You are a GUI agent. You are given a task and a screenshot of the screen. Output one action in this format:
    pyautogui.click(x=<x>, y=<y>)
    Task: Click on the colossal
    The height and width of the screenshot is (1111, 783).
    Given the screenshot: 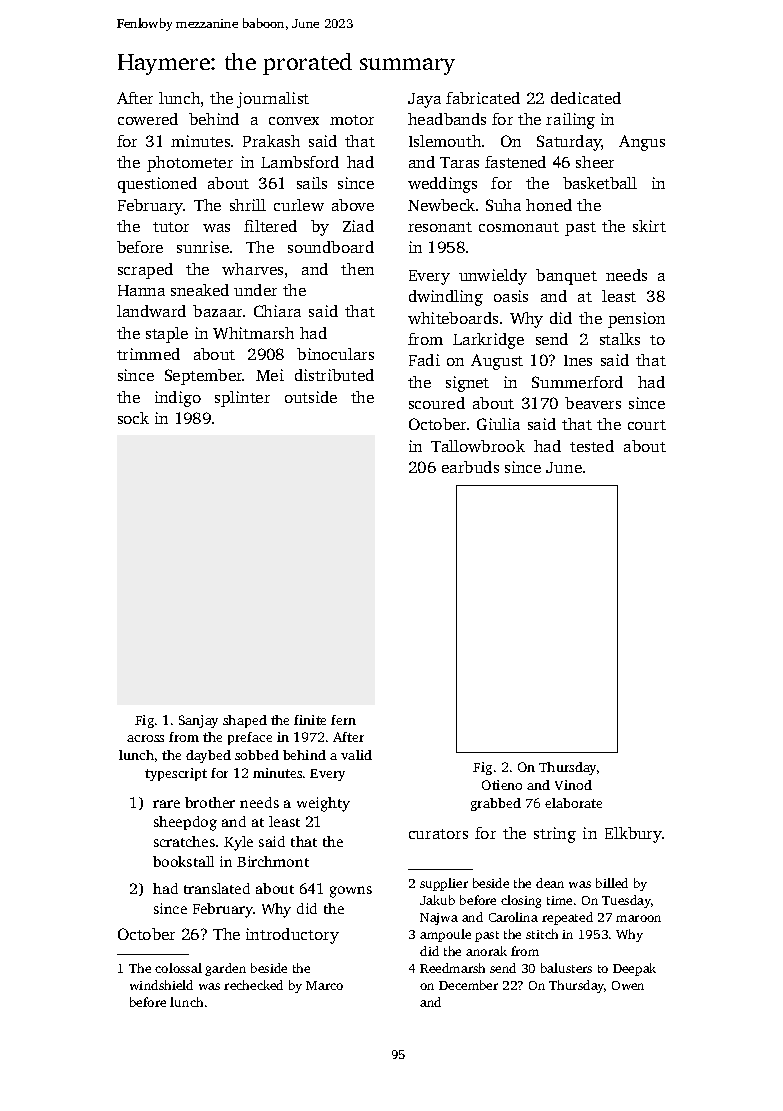 What is the action you would take?
    pyautogui.click(x=178, y=968)
